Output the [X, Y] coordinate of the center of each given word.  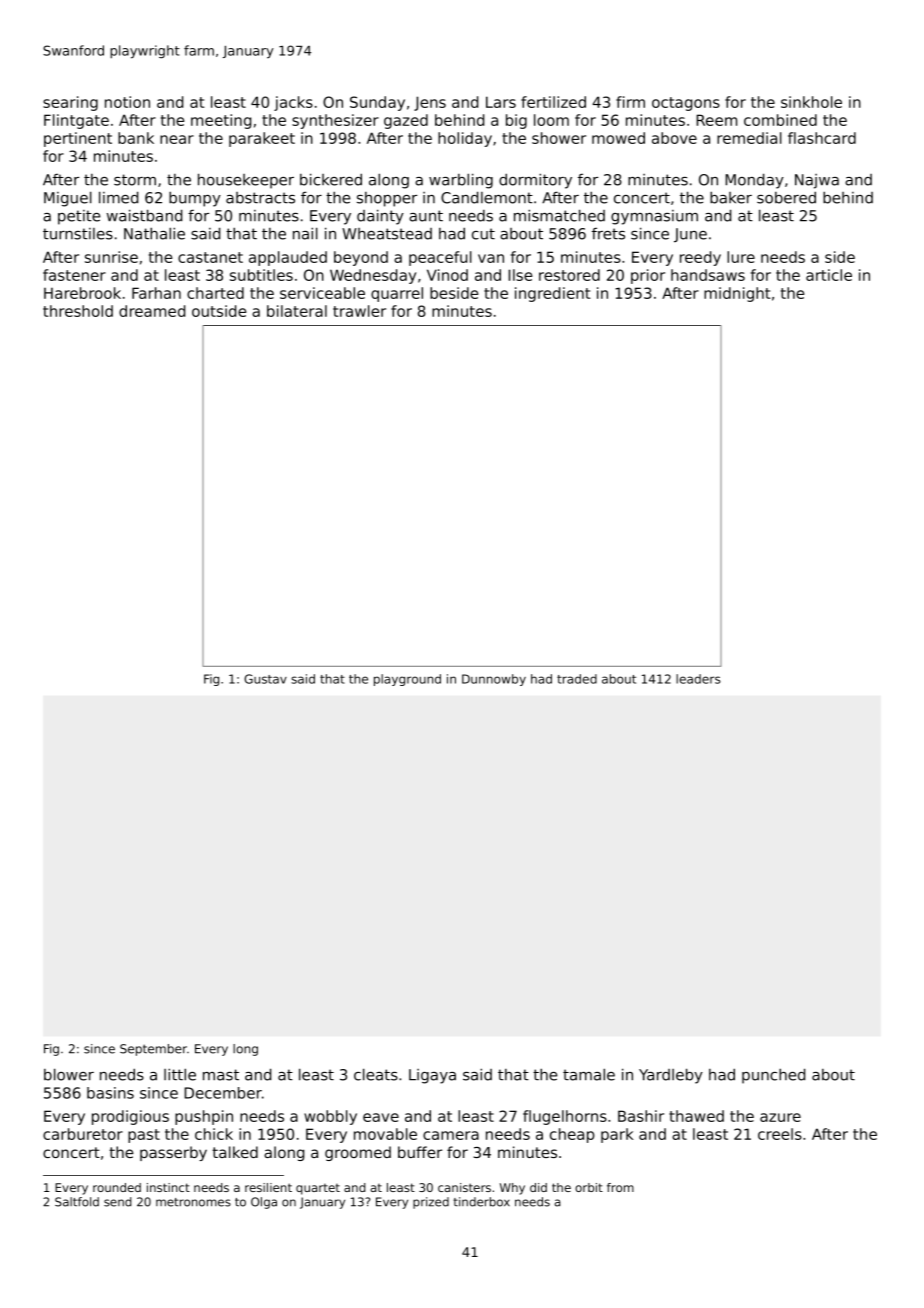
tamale [589, 1074]
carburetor [83, 1134]
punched [773, 1076]
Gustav [265, 679]
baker [731, 197]
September [153, 1050]
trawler [359, 311]
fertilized [553, 102]
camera [451, 1135]
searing [70, 103]
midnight [737, 294]
